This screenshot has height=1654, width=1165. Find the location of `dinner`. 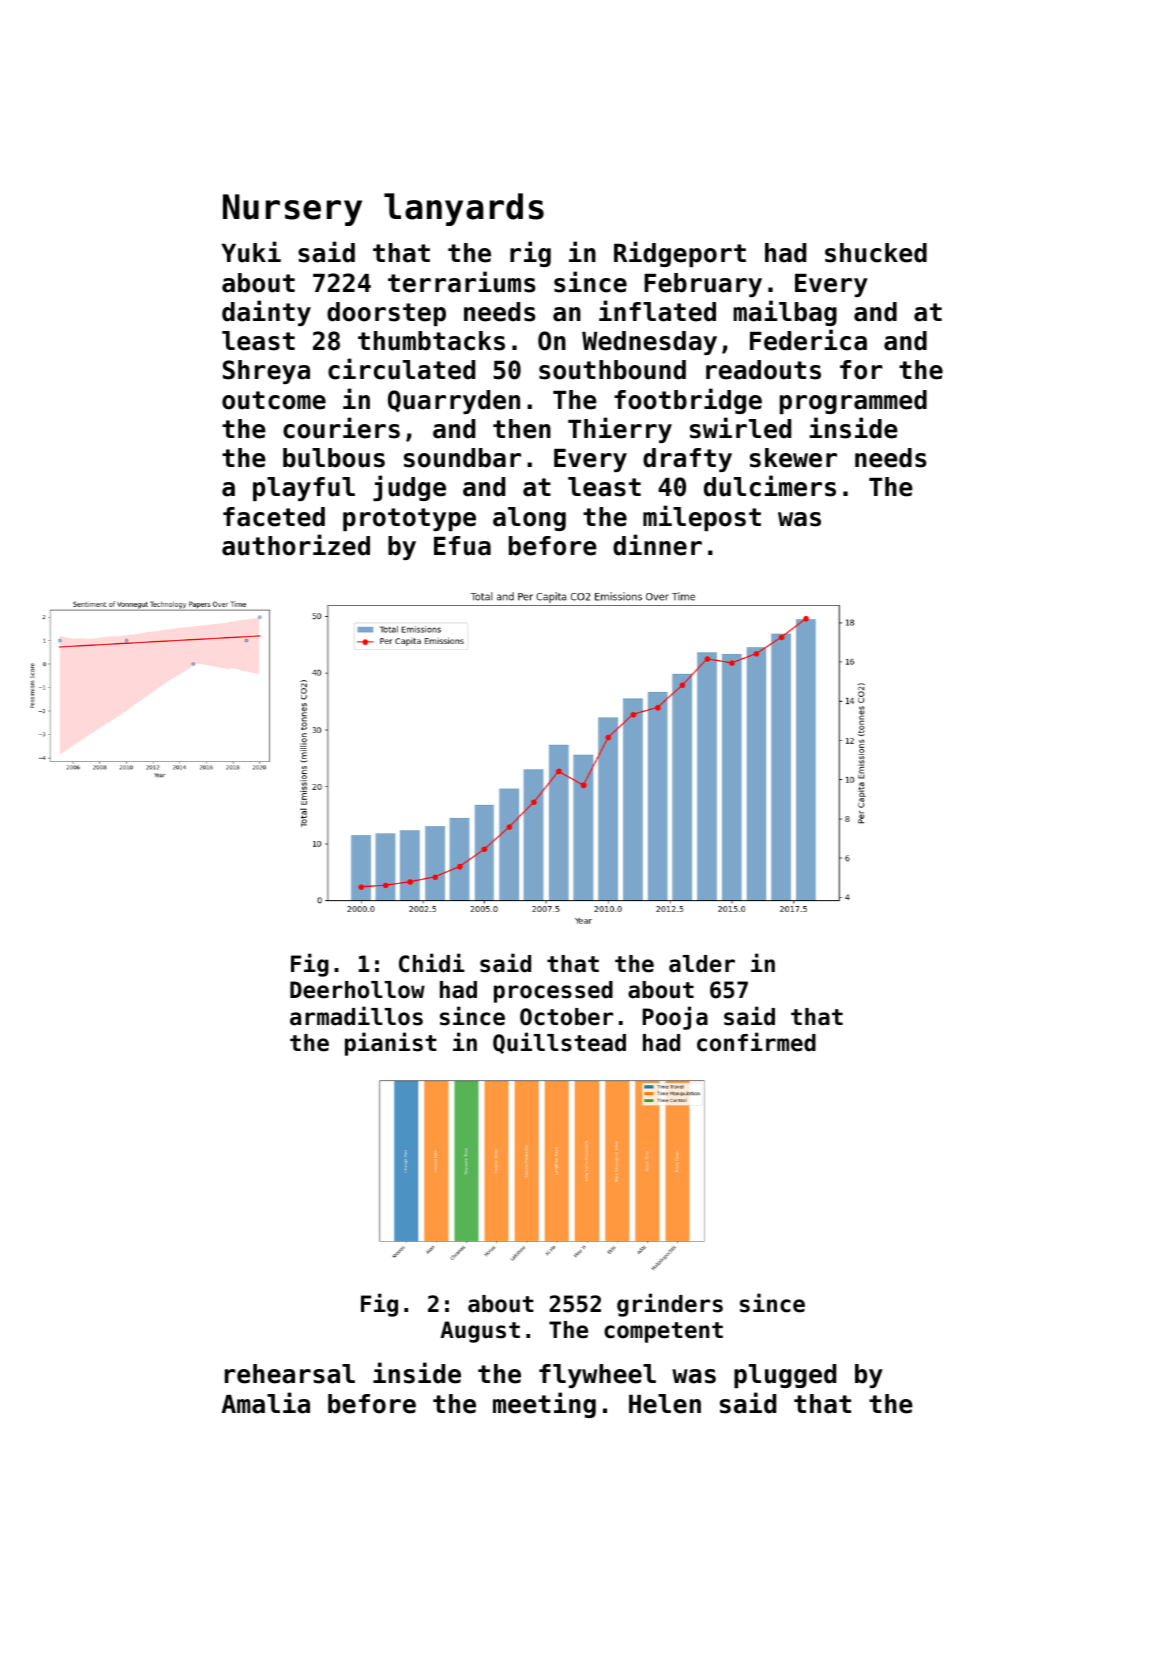

dinner is located at coordinates (657, 545).
